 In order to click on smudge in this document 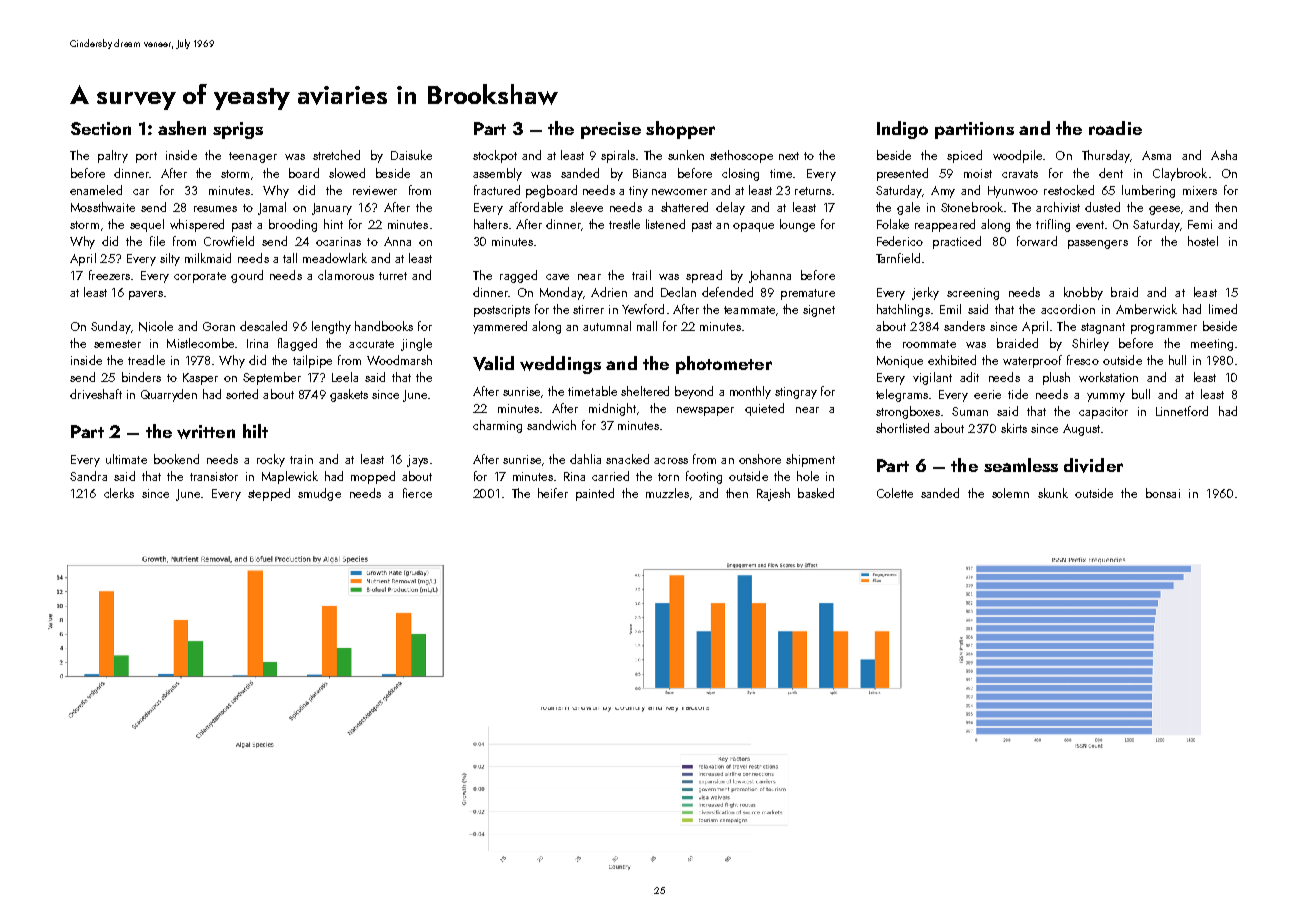, I will do `click(319, 494)`.
